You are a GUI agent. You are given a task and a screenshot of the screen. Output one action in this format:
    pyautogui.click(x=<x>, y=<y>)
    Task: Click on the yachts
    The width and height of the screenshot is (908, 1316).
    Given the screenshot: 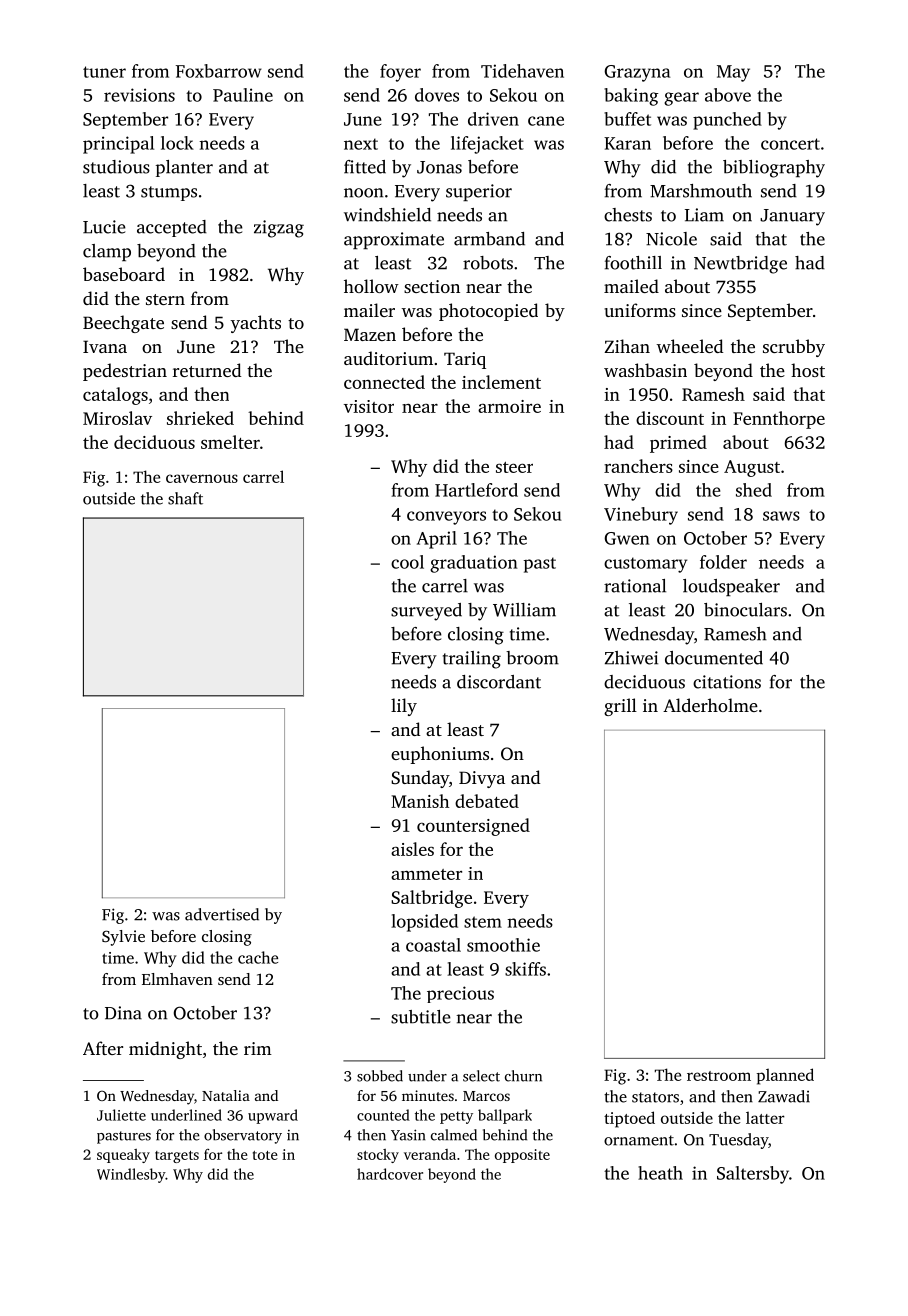 What is the action you would take?
    pyautogui.click(x=256, y=324)
